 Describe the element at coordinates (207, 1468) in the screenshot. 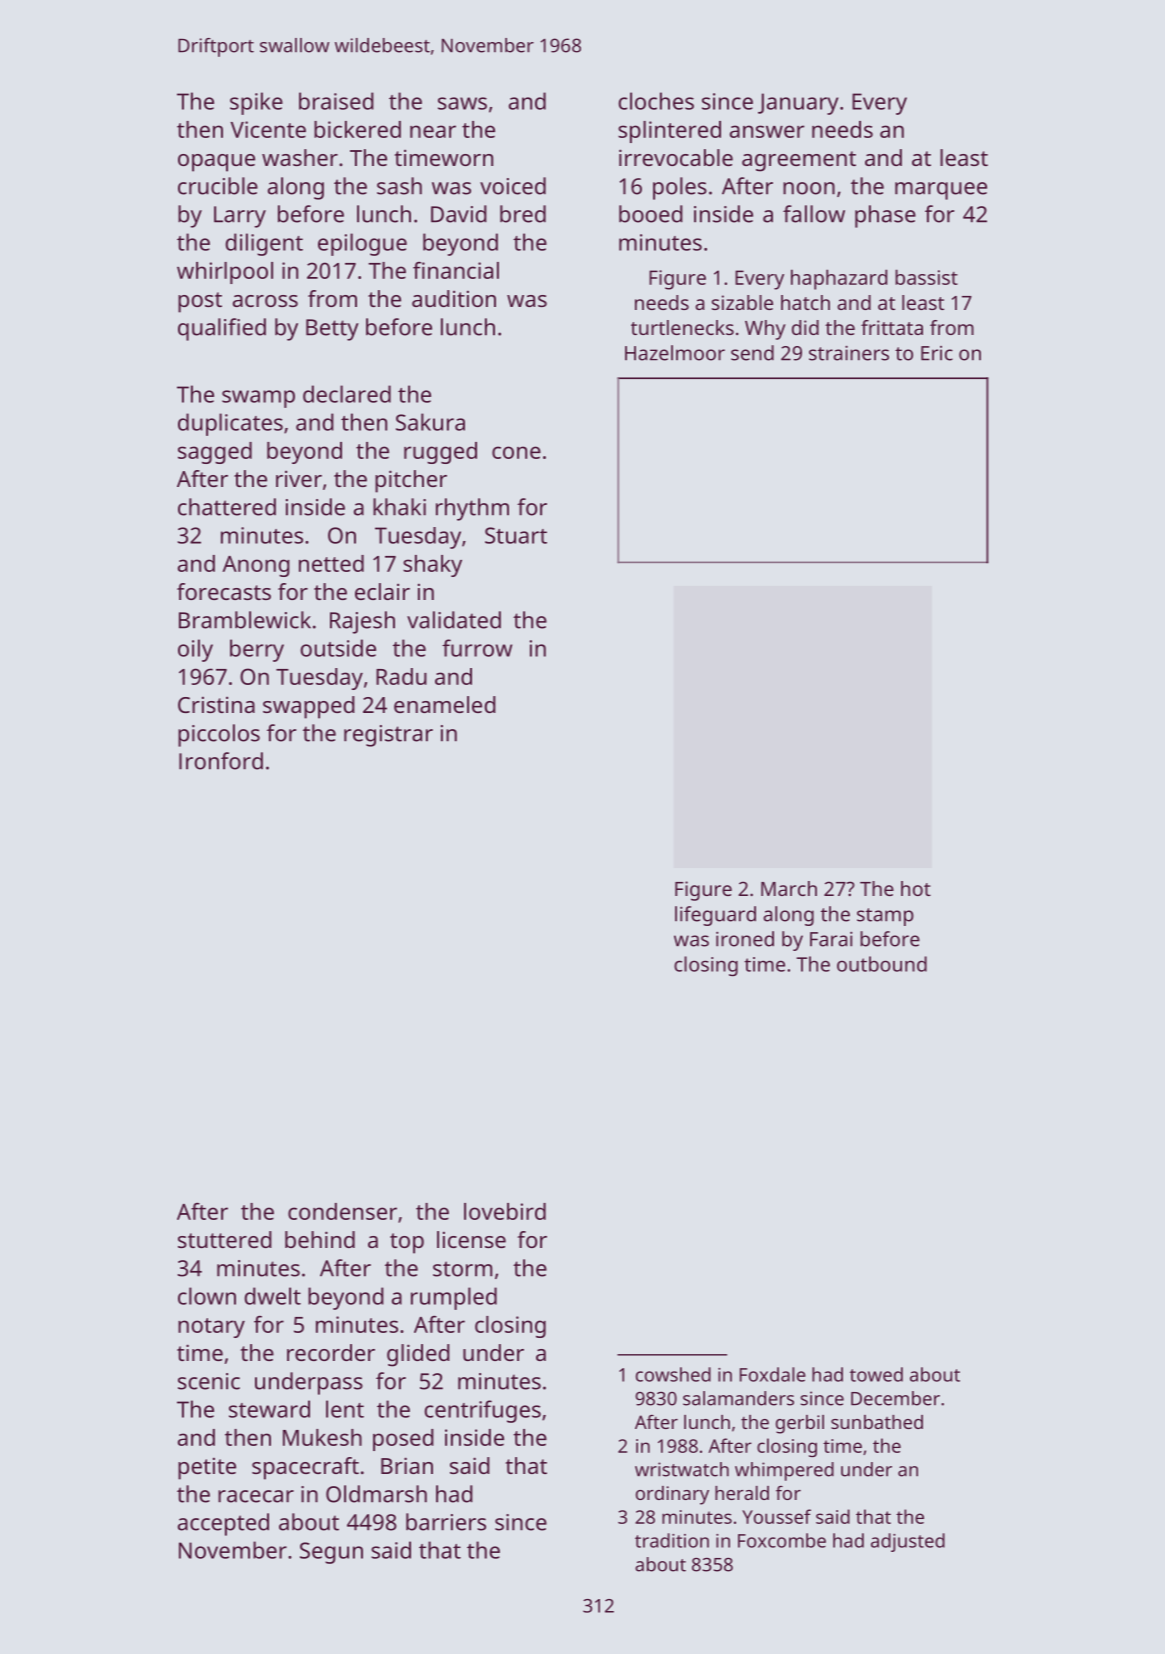

I see `petite` at that location.
